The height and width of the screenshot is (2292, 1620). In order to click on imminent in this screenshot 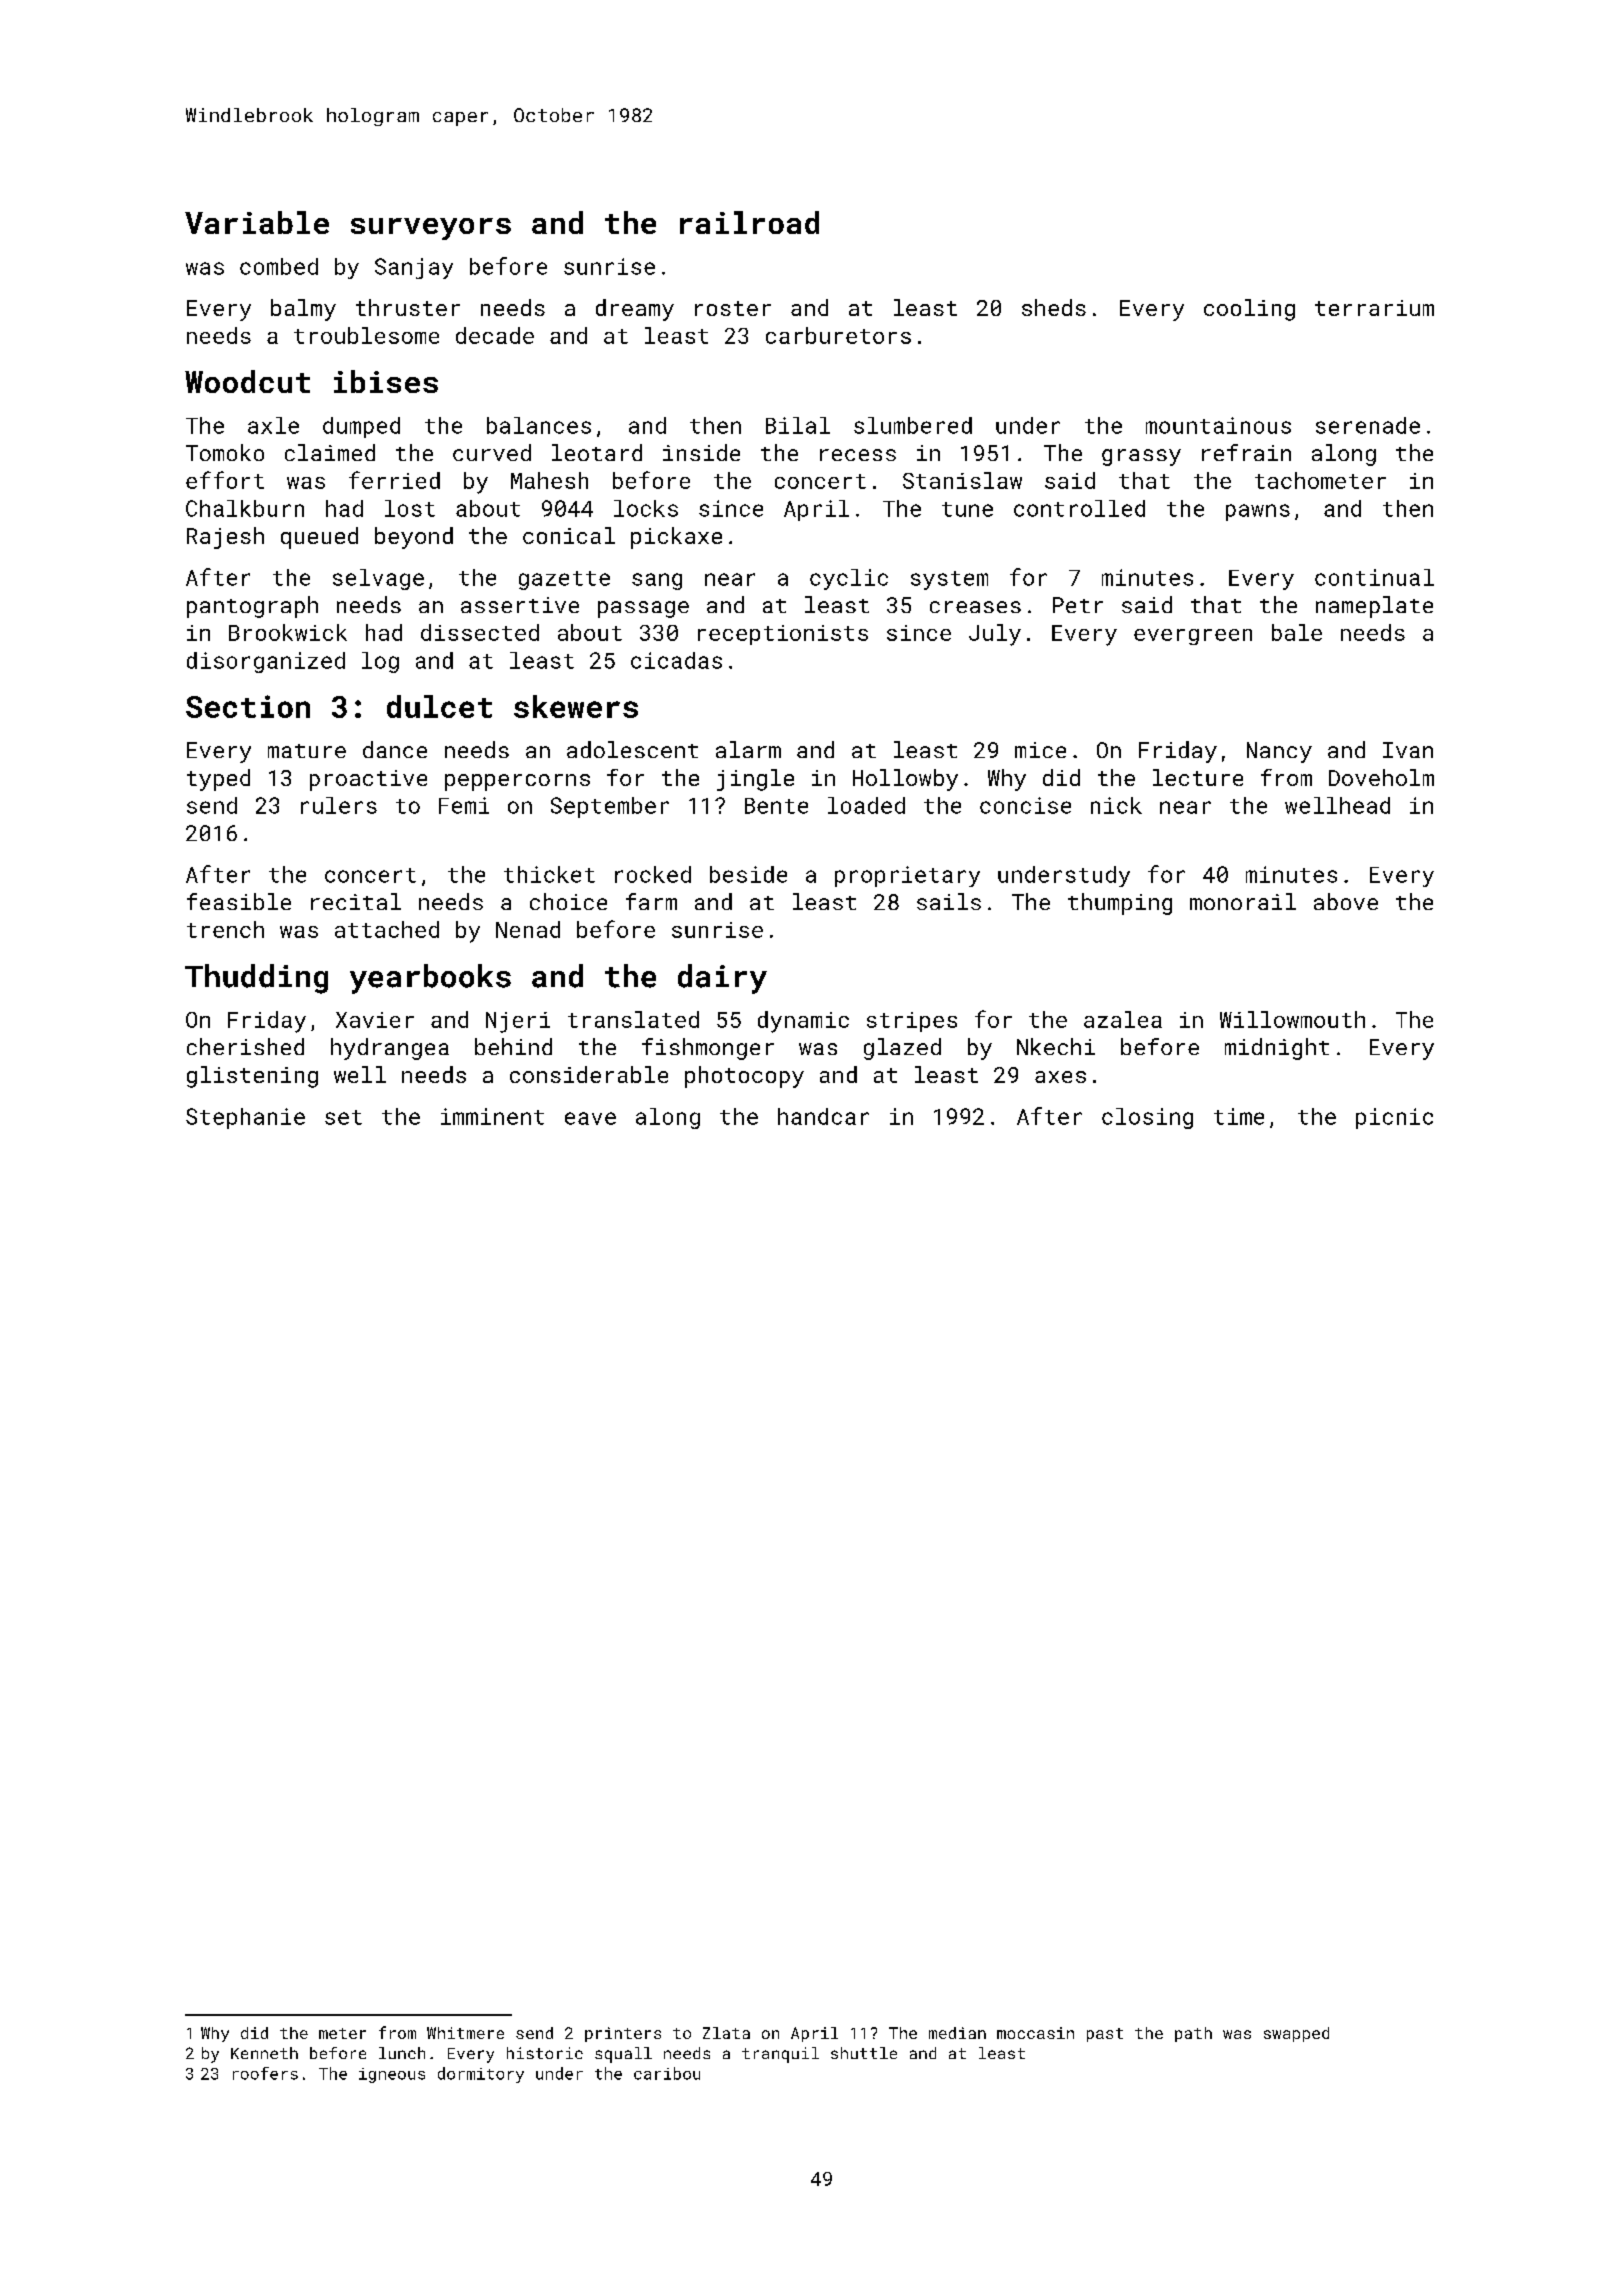, I will do `click(492, 1116)`.
